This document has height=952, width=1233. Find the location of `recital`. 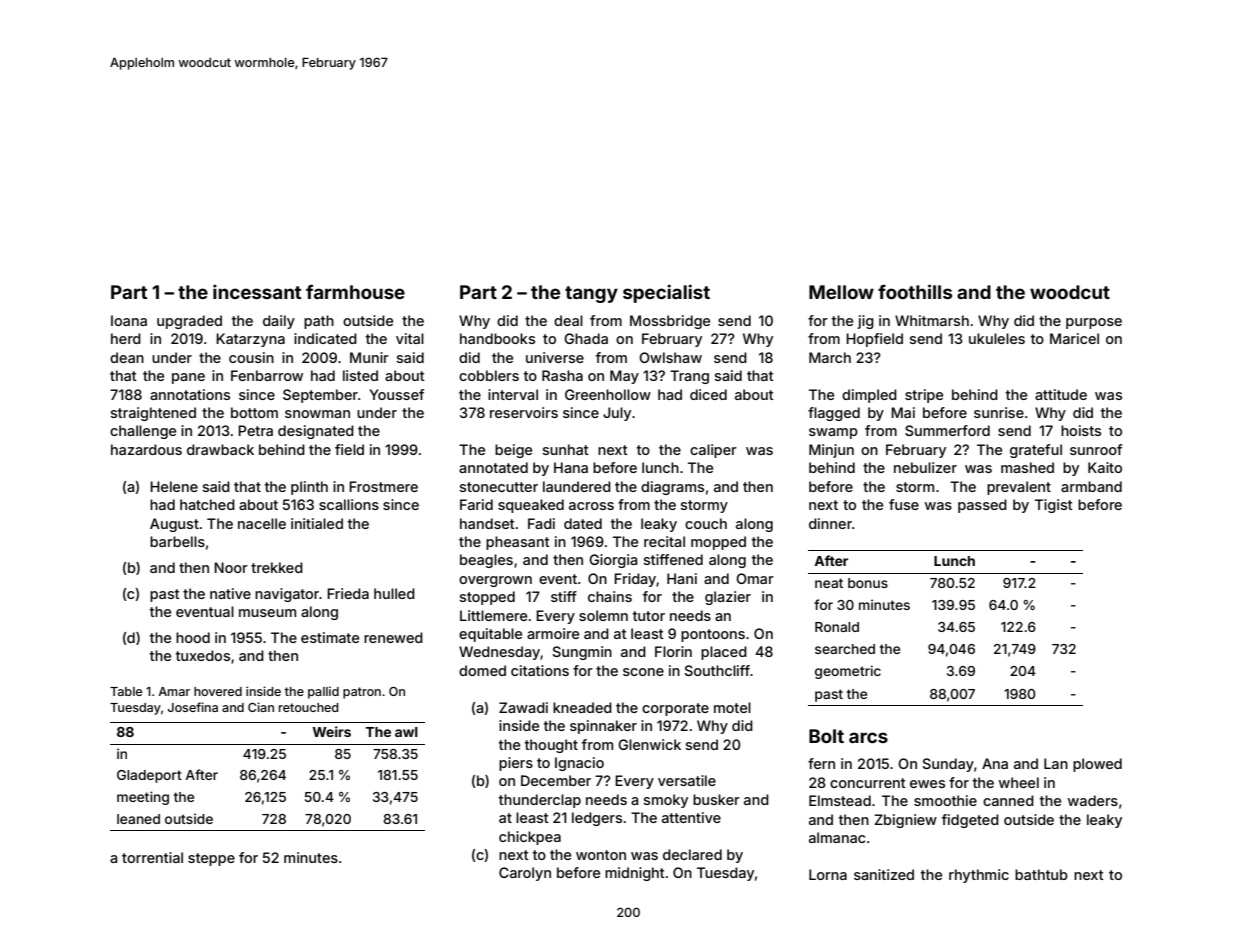

recital is located at coordinates (664, 541).
